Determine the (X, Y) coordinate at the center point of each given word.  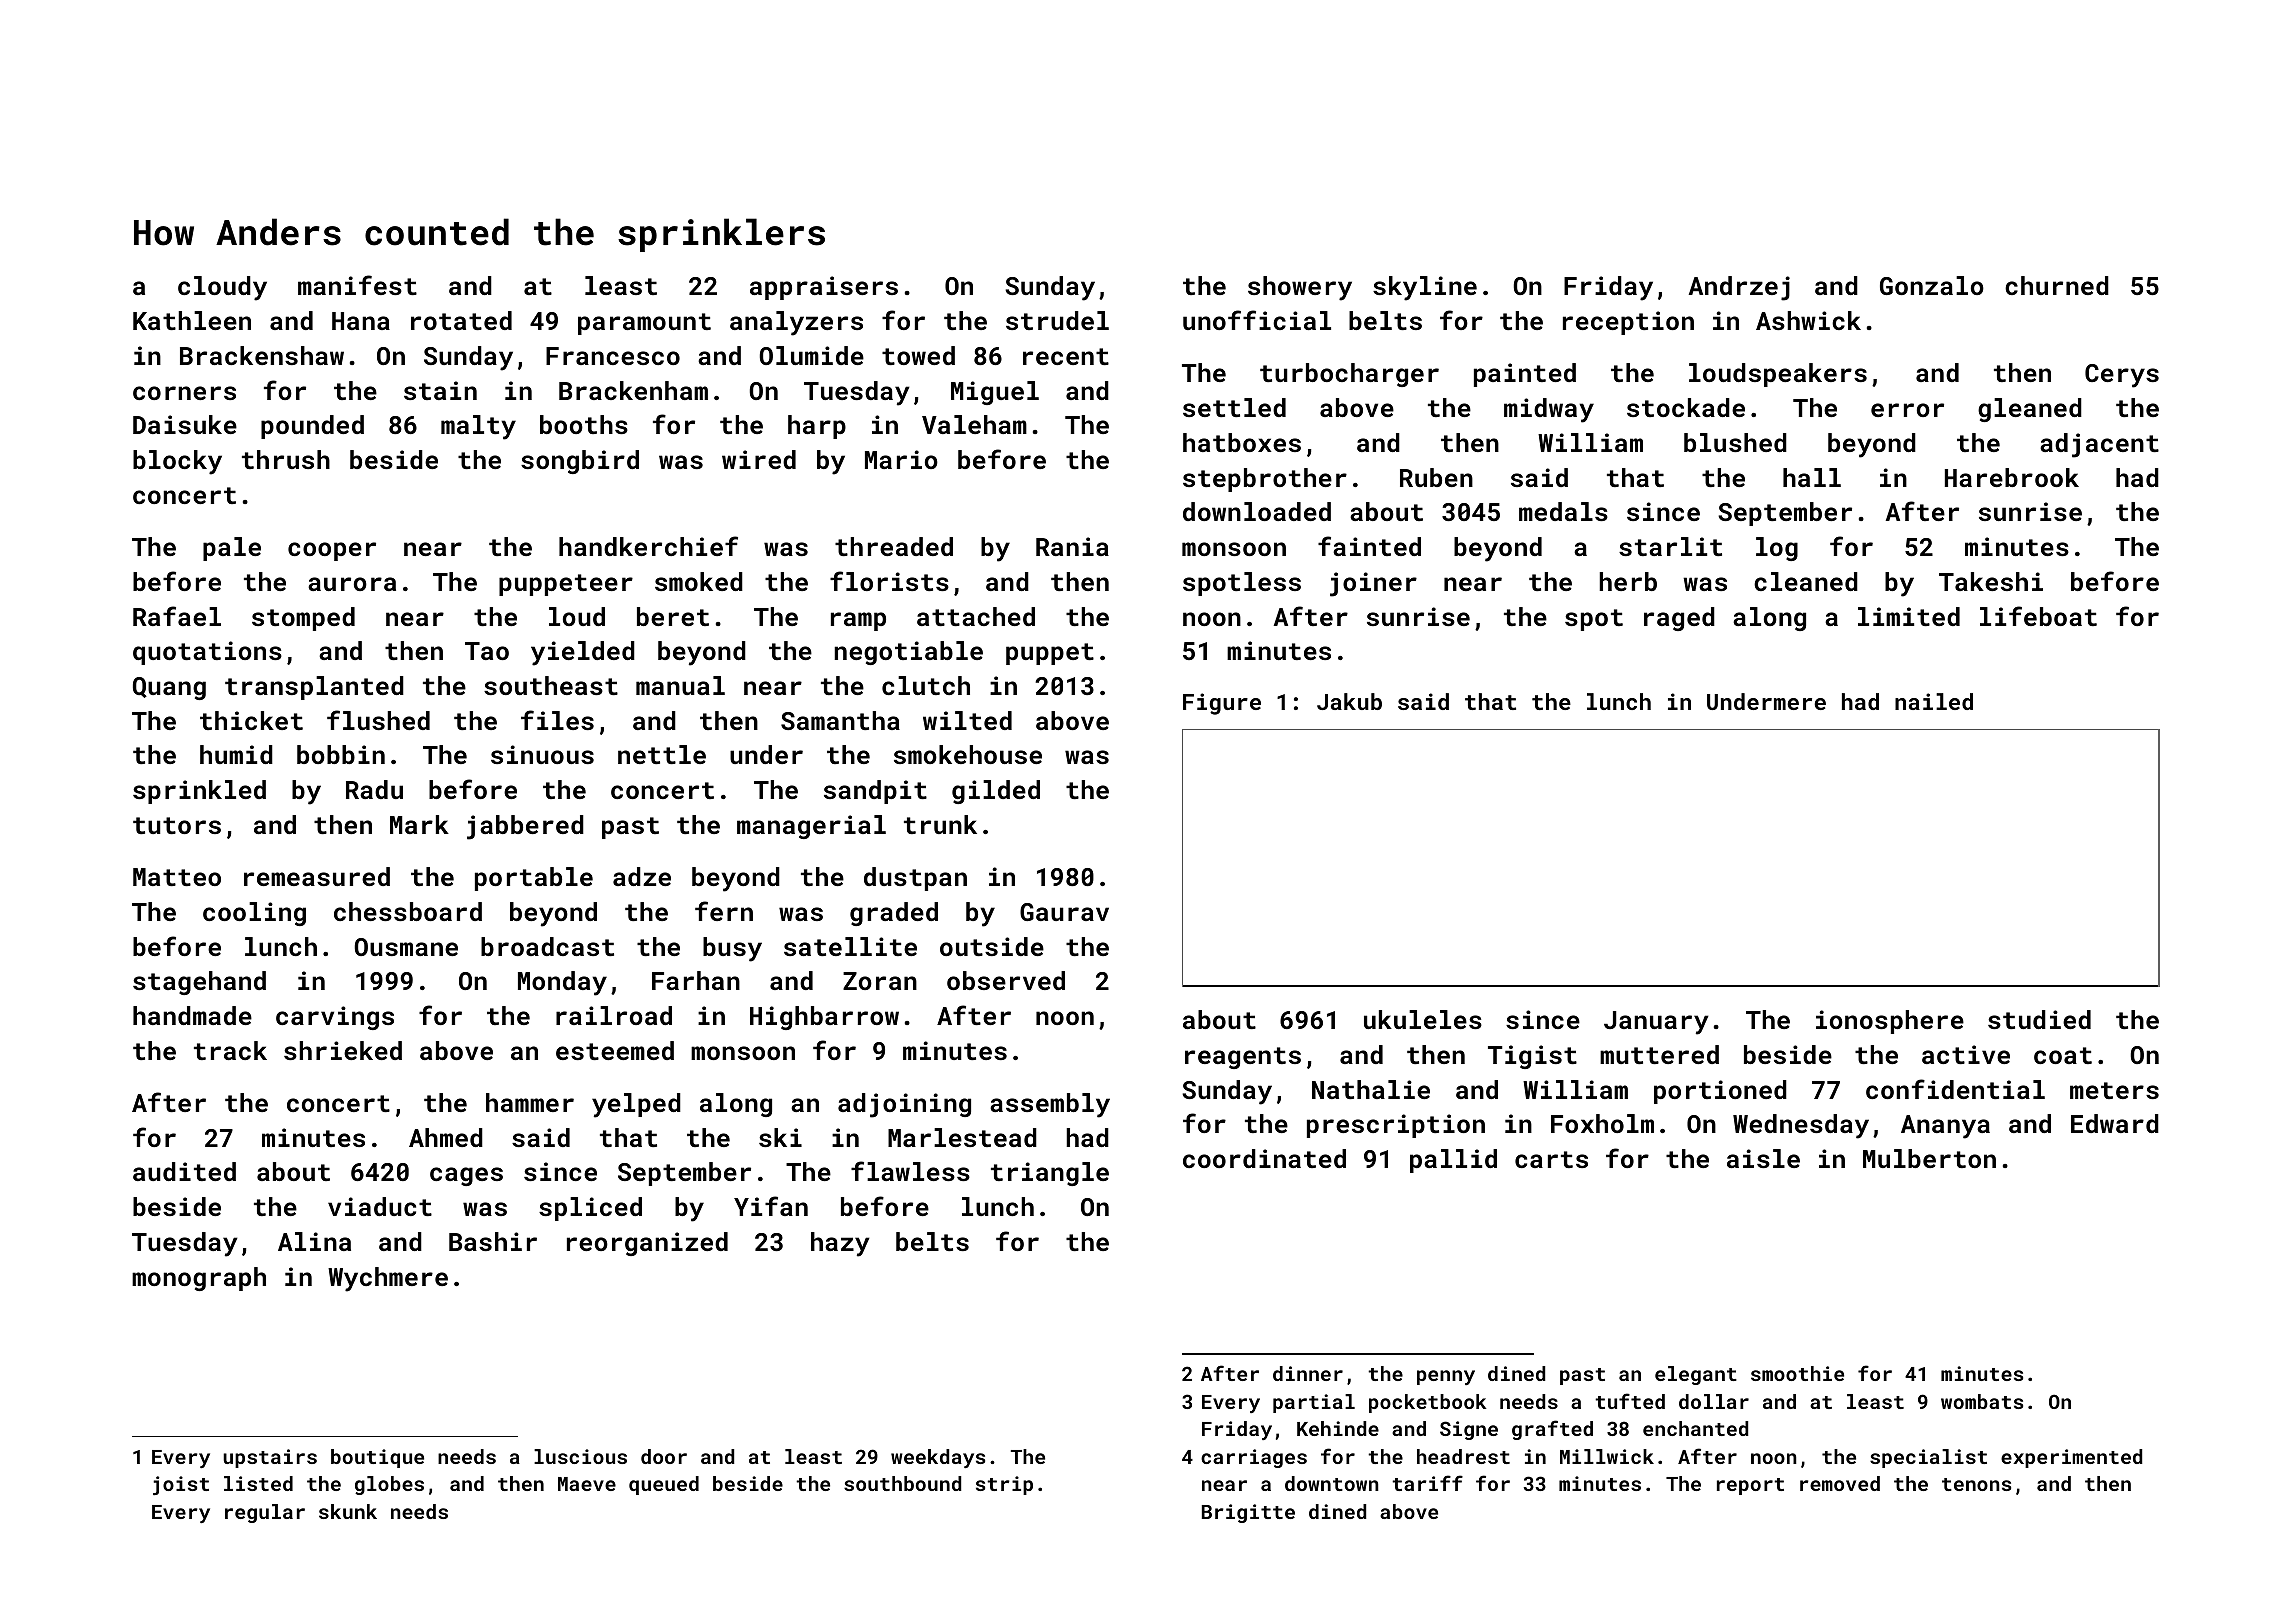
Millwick (1607, 1456)
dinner (1308, 1373)
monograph (199, 1279)
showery (1300, 288)
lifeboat (2038, 616)
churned (2057, 285)
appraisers (824, 288)
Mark (419, 824)
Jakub (1349, 701)
